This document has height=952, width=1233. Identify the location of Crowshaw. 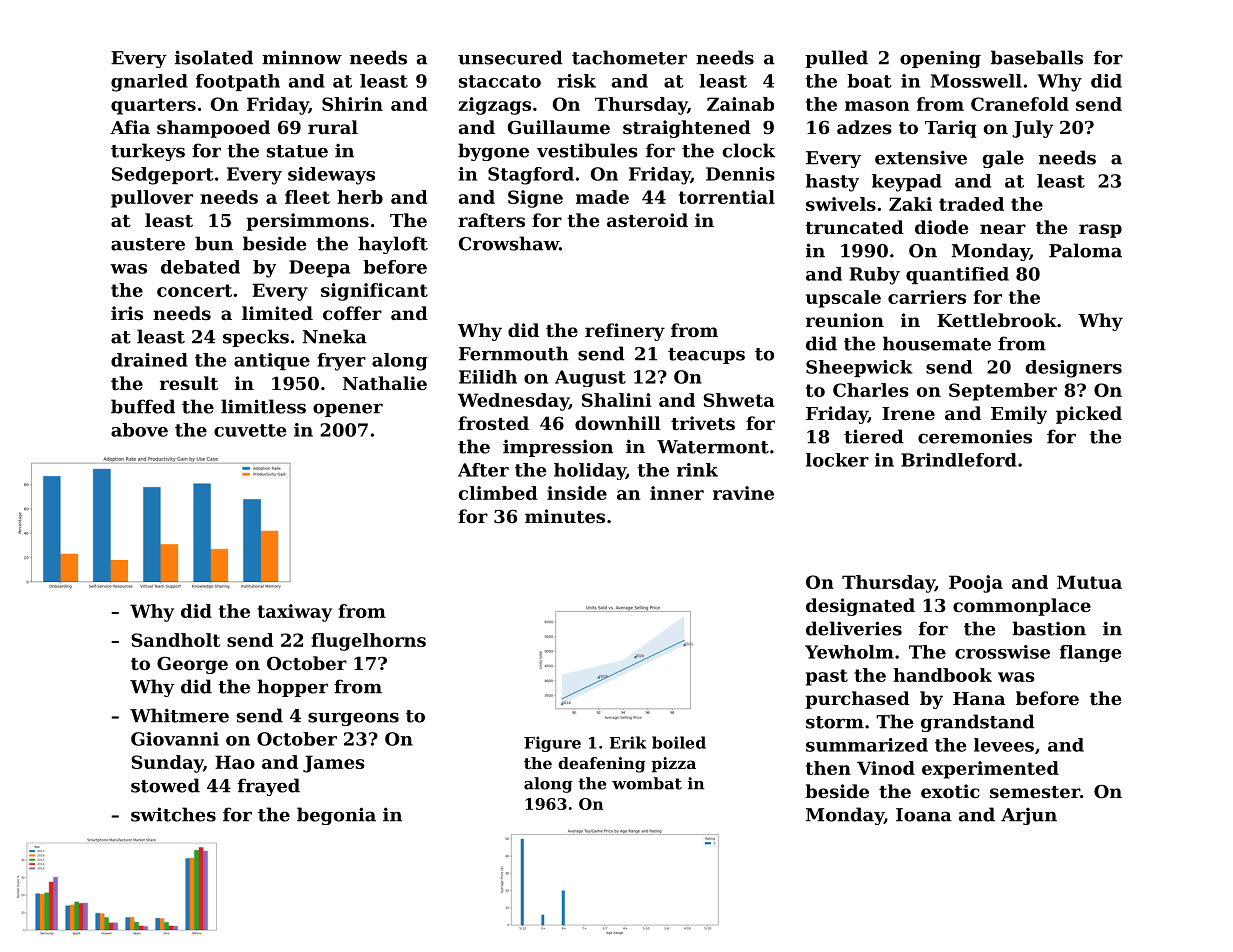
(509, 243).
